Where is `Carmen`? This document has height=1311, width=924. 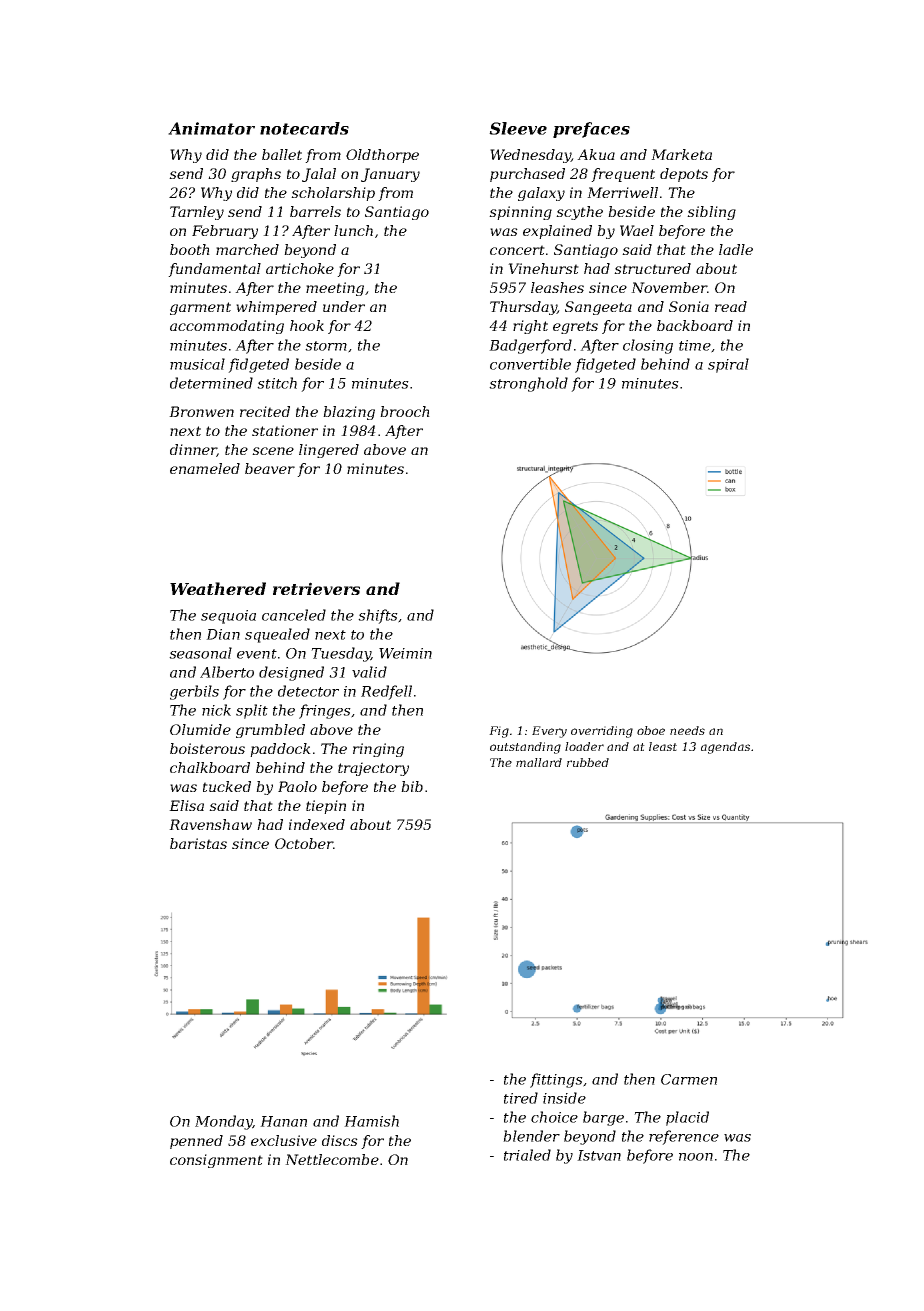 Carmen is located at coordinates (689, 1079).
